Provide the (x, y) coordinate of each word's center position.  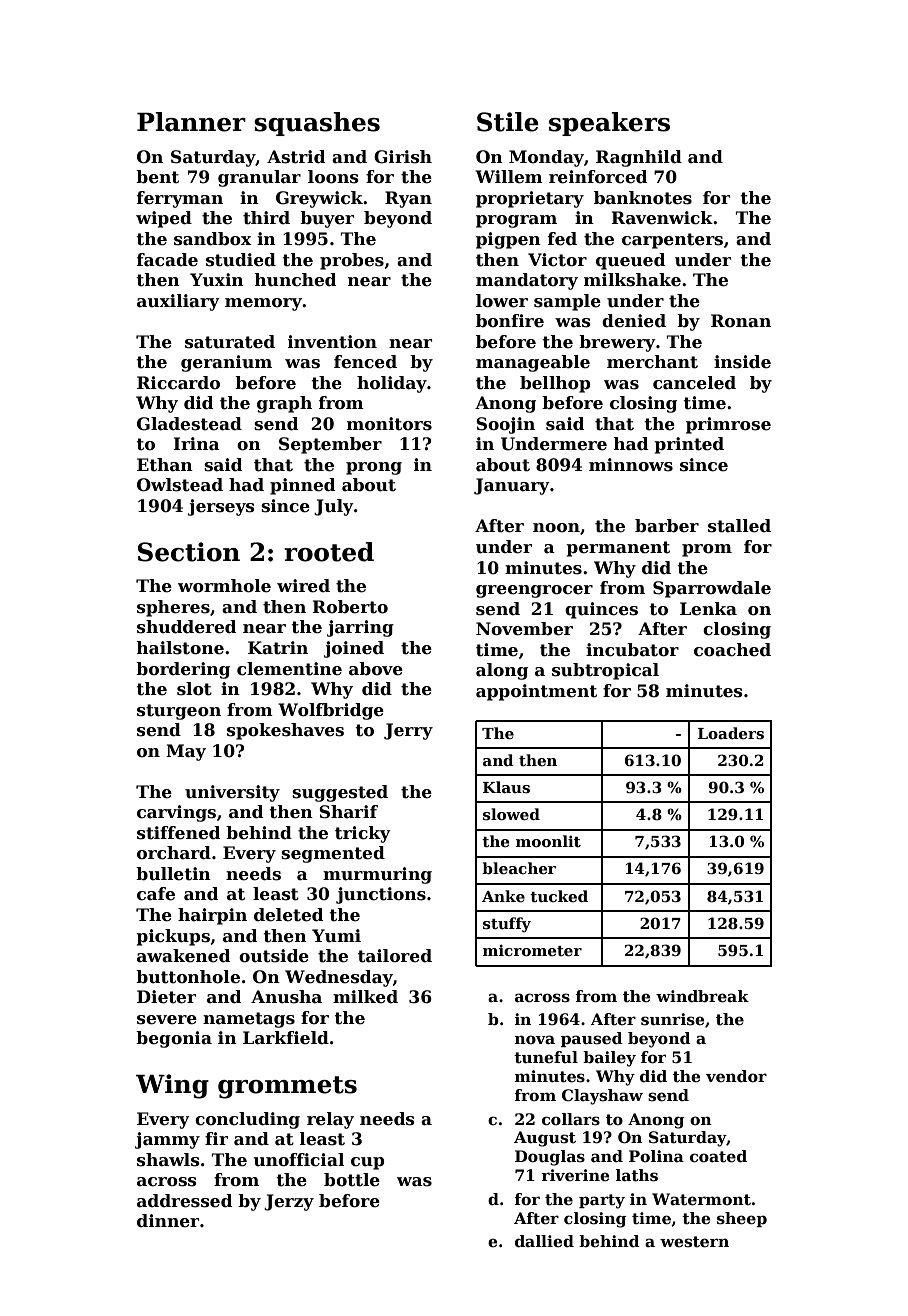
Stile (508, 122)
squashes (317, 124)
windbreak (702, 996)
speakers (609, 124)
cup (368, 1163)
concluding (247, 1120)
